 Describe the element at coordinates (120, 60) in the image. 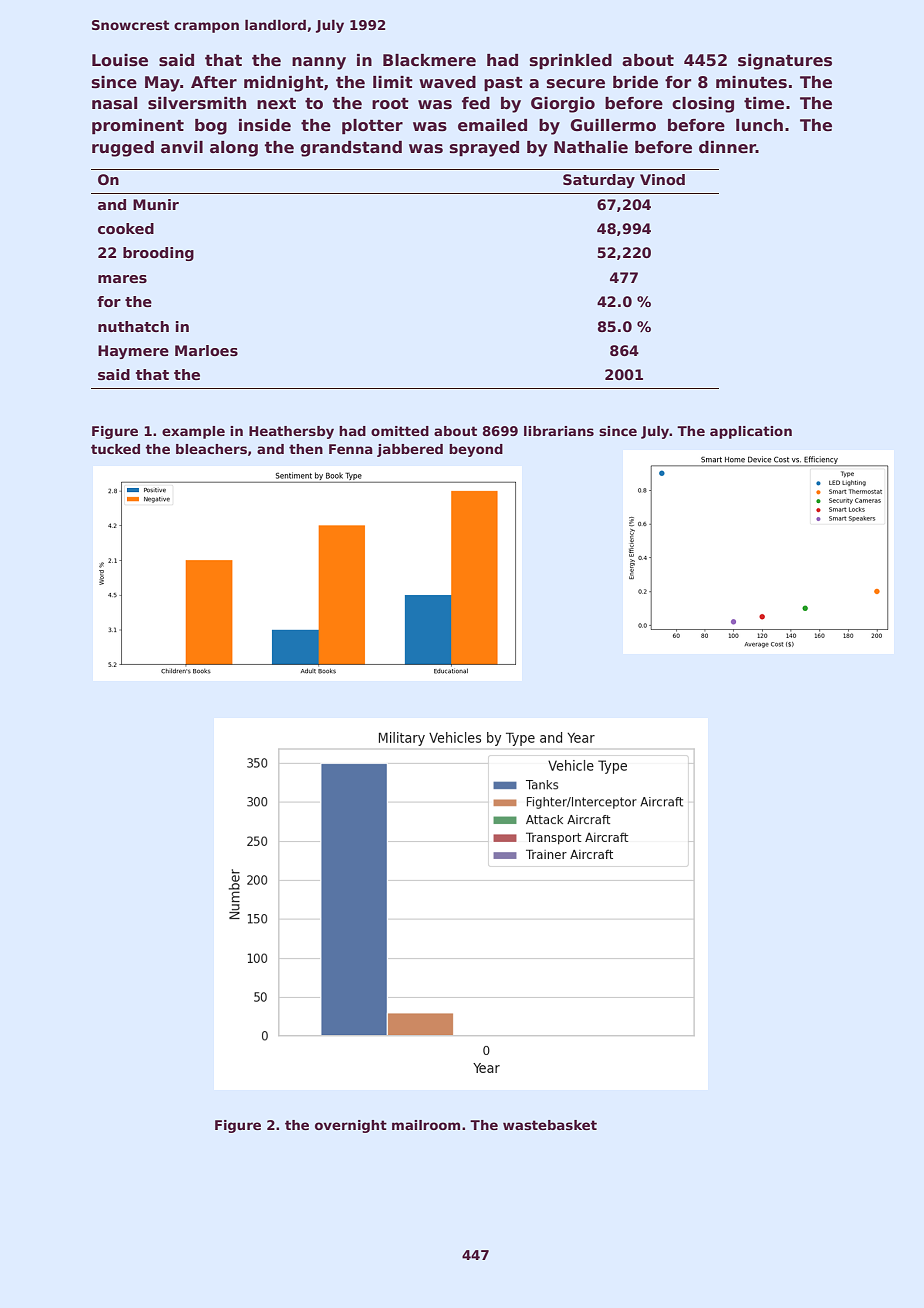

I see `Louise` at that location.
